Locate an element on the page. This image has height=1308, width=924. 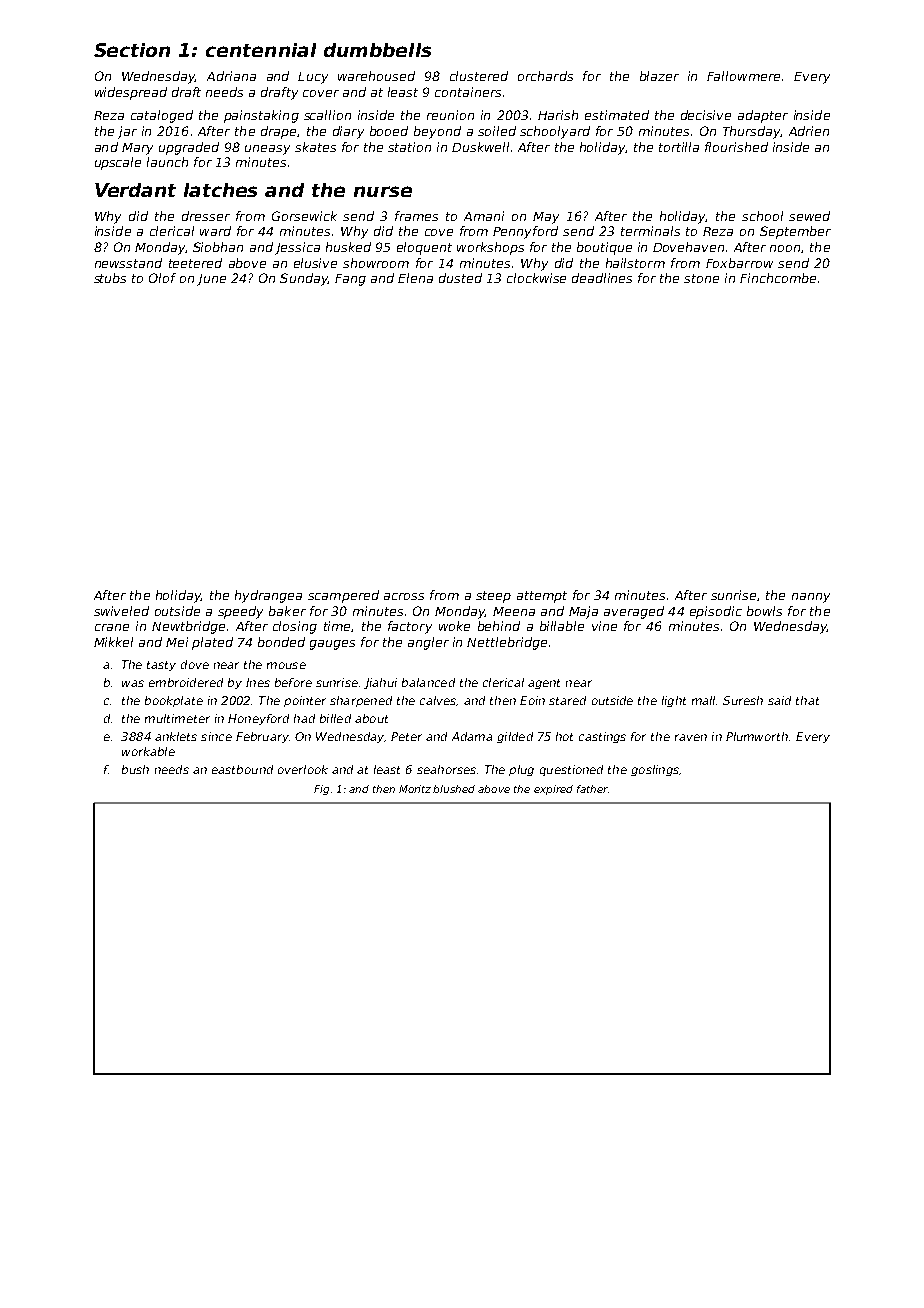
bush is located at coordinates (135, 769).
